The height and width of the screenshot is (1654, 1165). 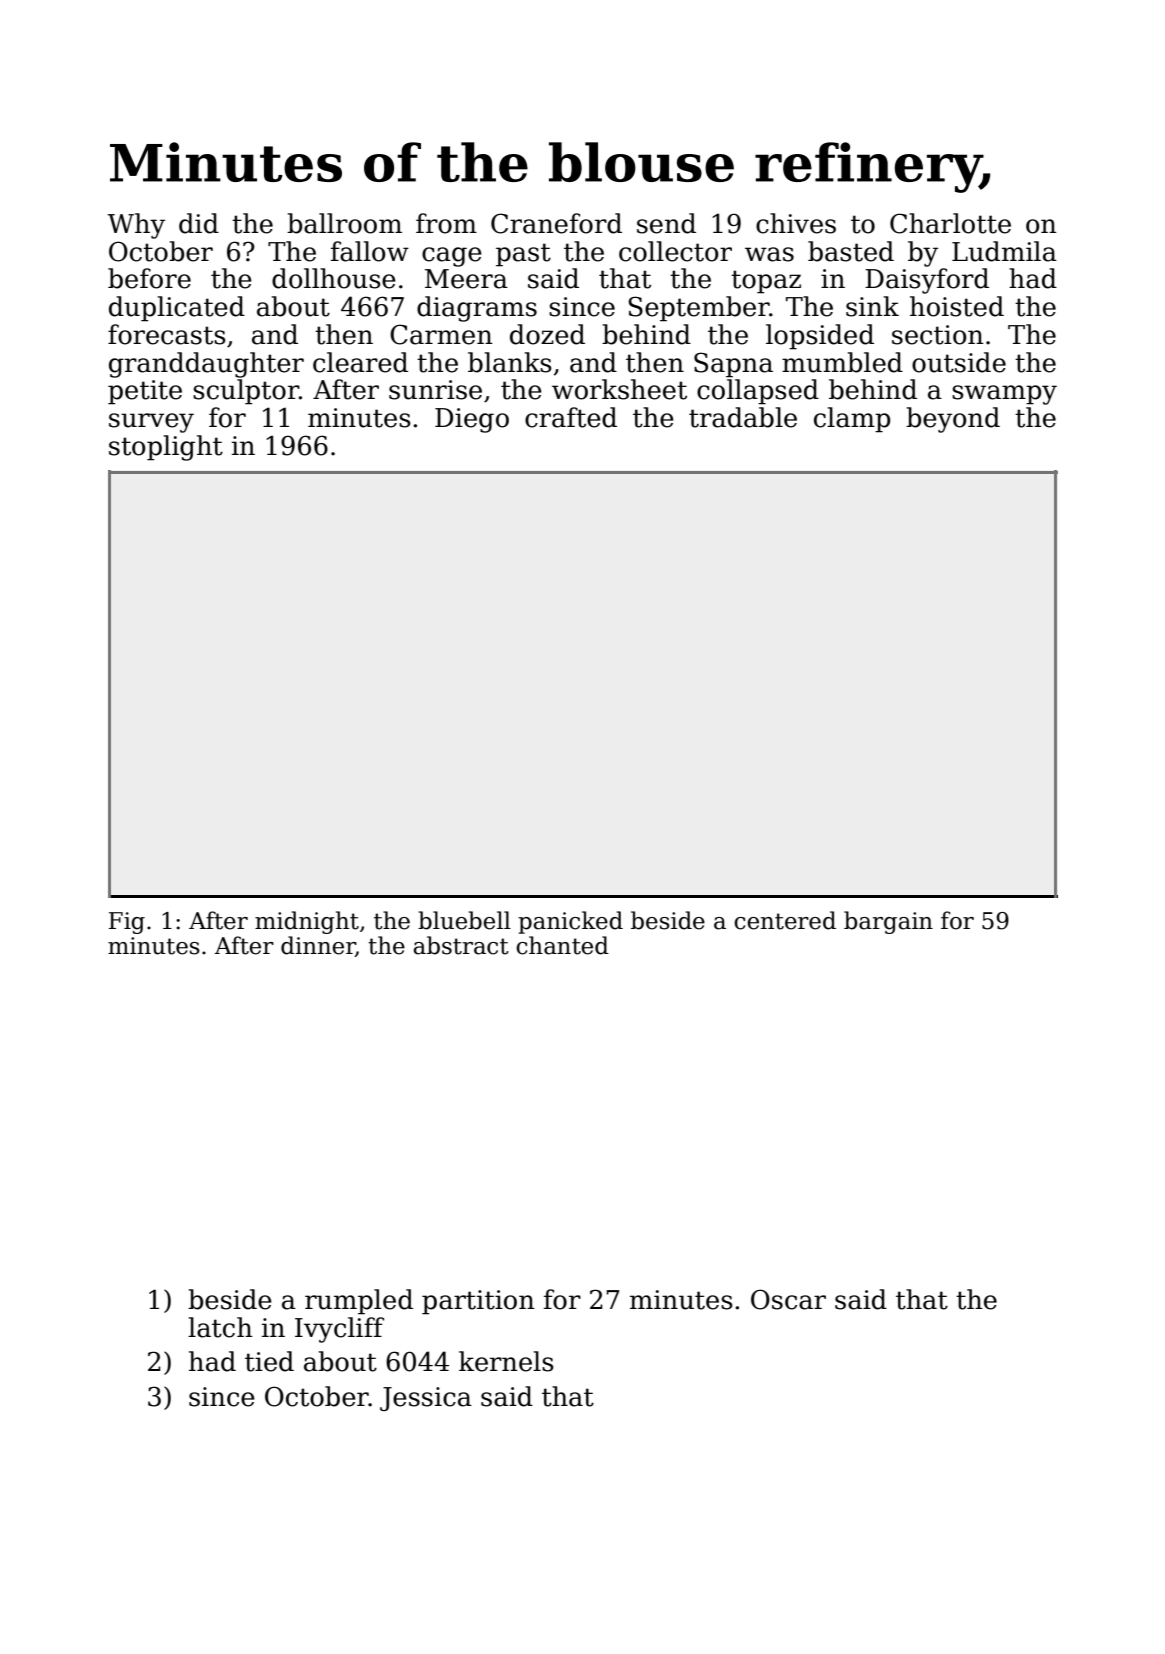 What do you see at coordinates (675, 251) in the screenshot?
I see `collector` at bounding box center [675, 251].
